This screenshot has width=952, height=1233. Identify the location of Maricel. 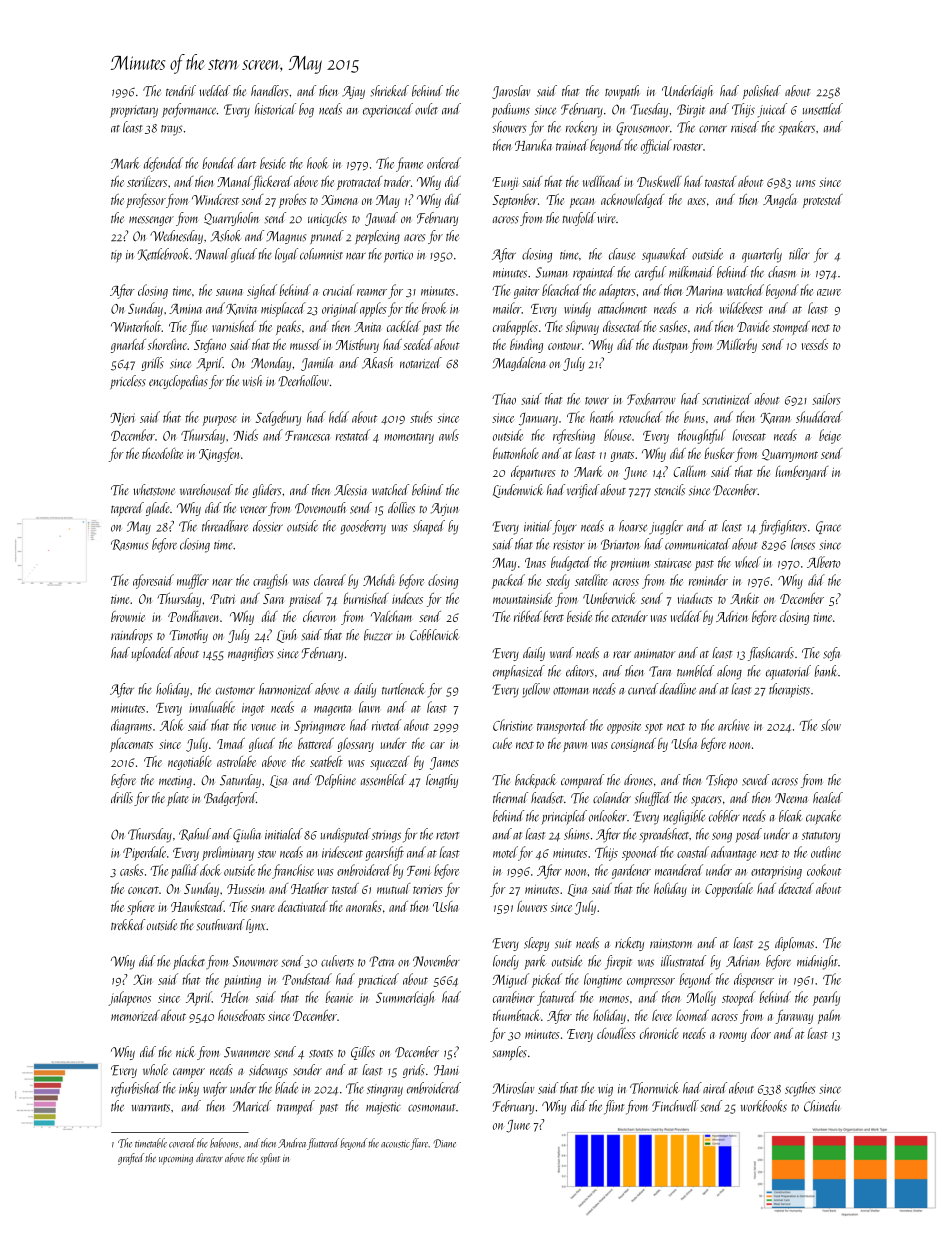
(252, 1106).
